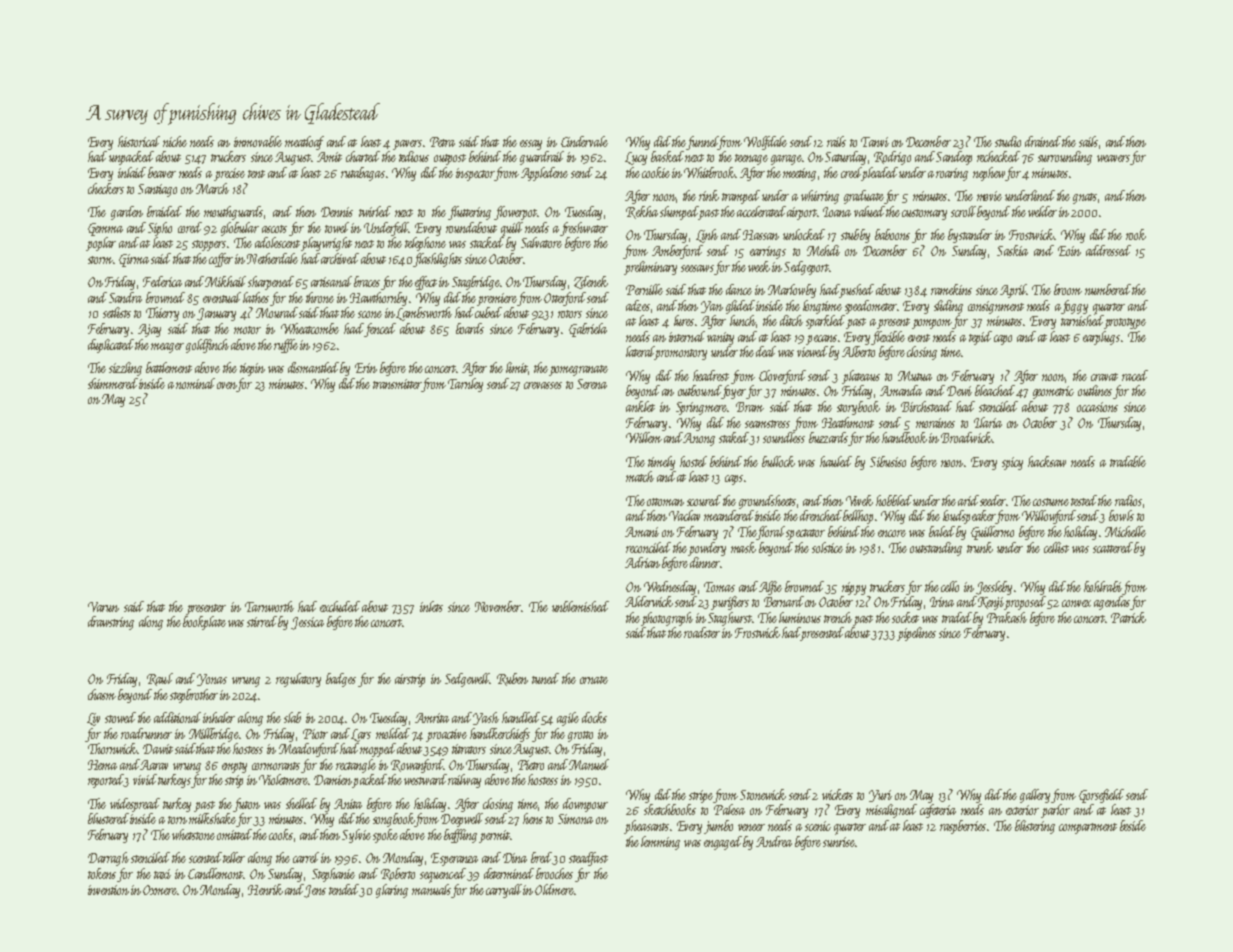 The width and height of the image is (1233, 952). Describe the element at coordinates (584, 141) in the image. I see `Cindervale` at that location.
